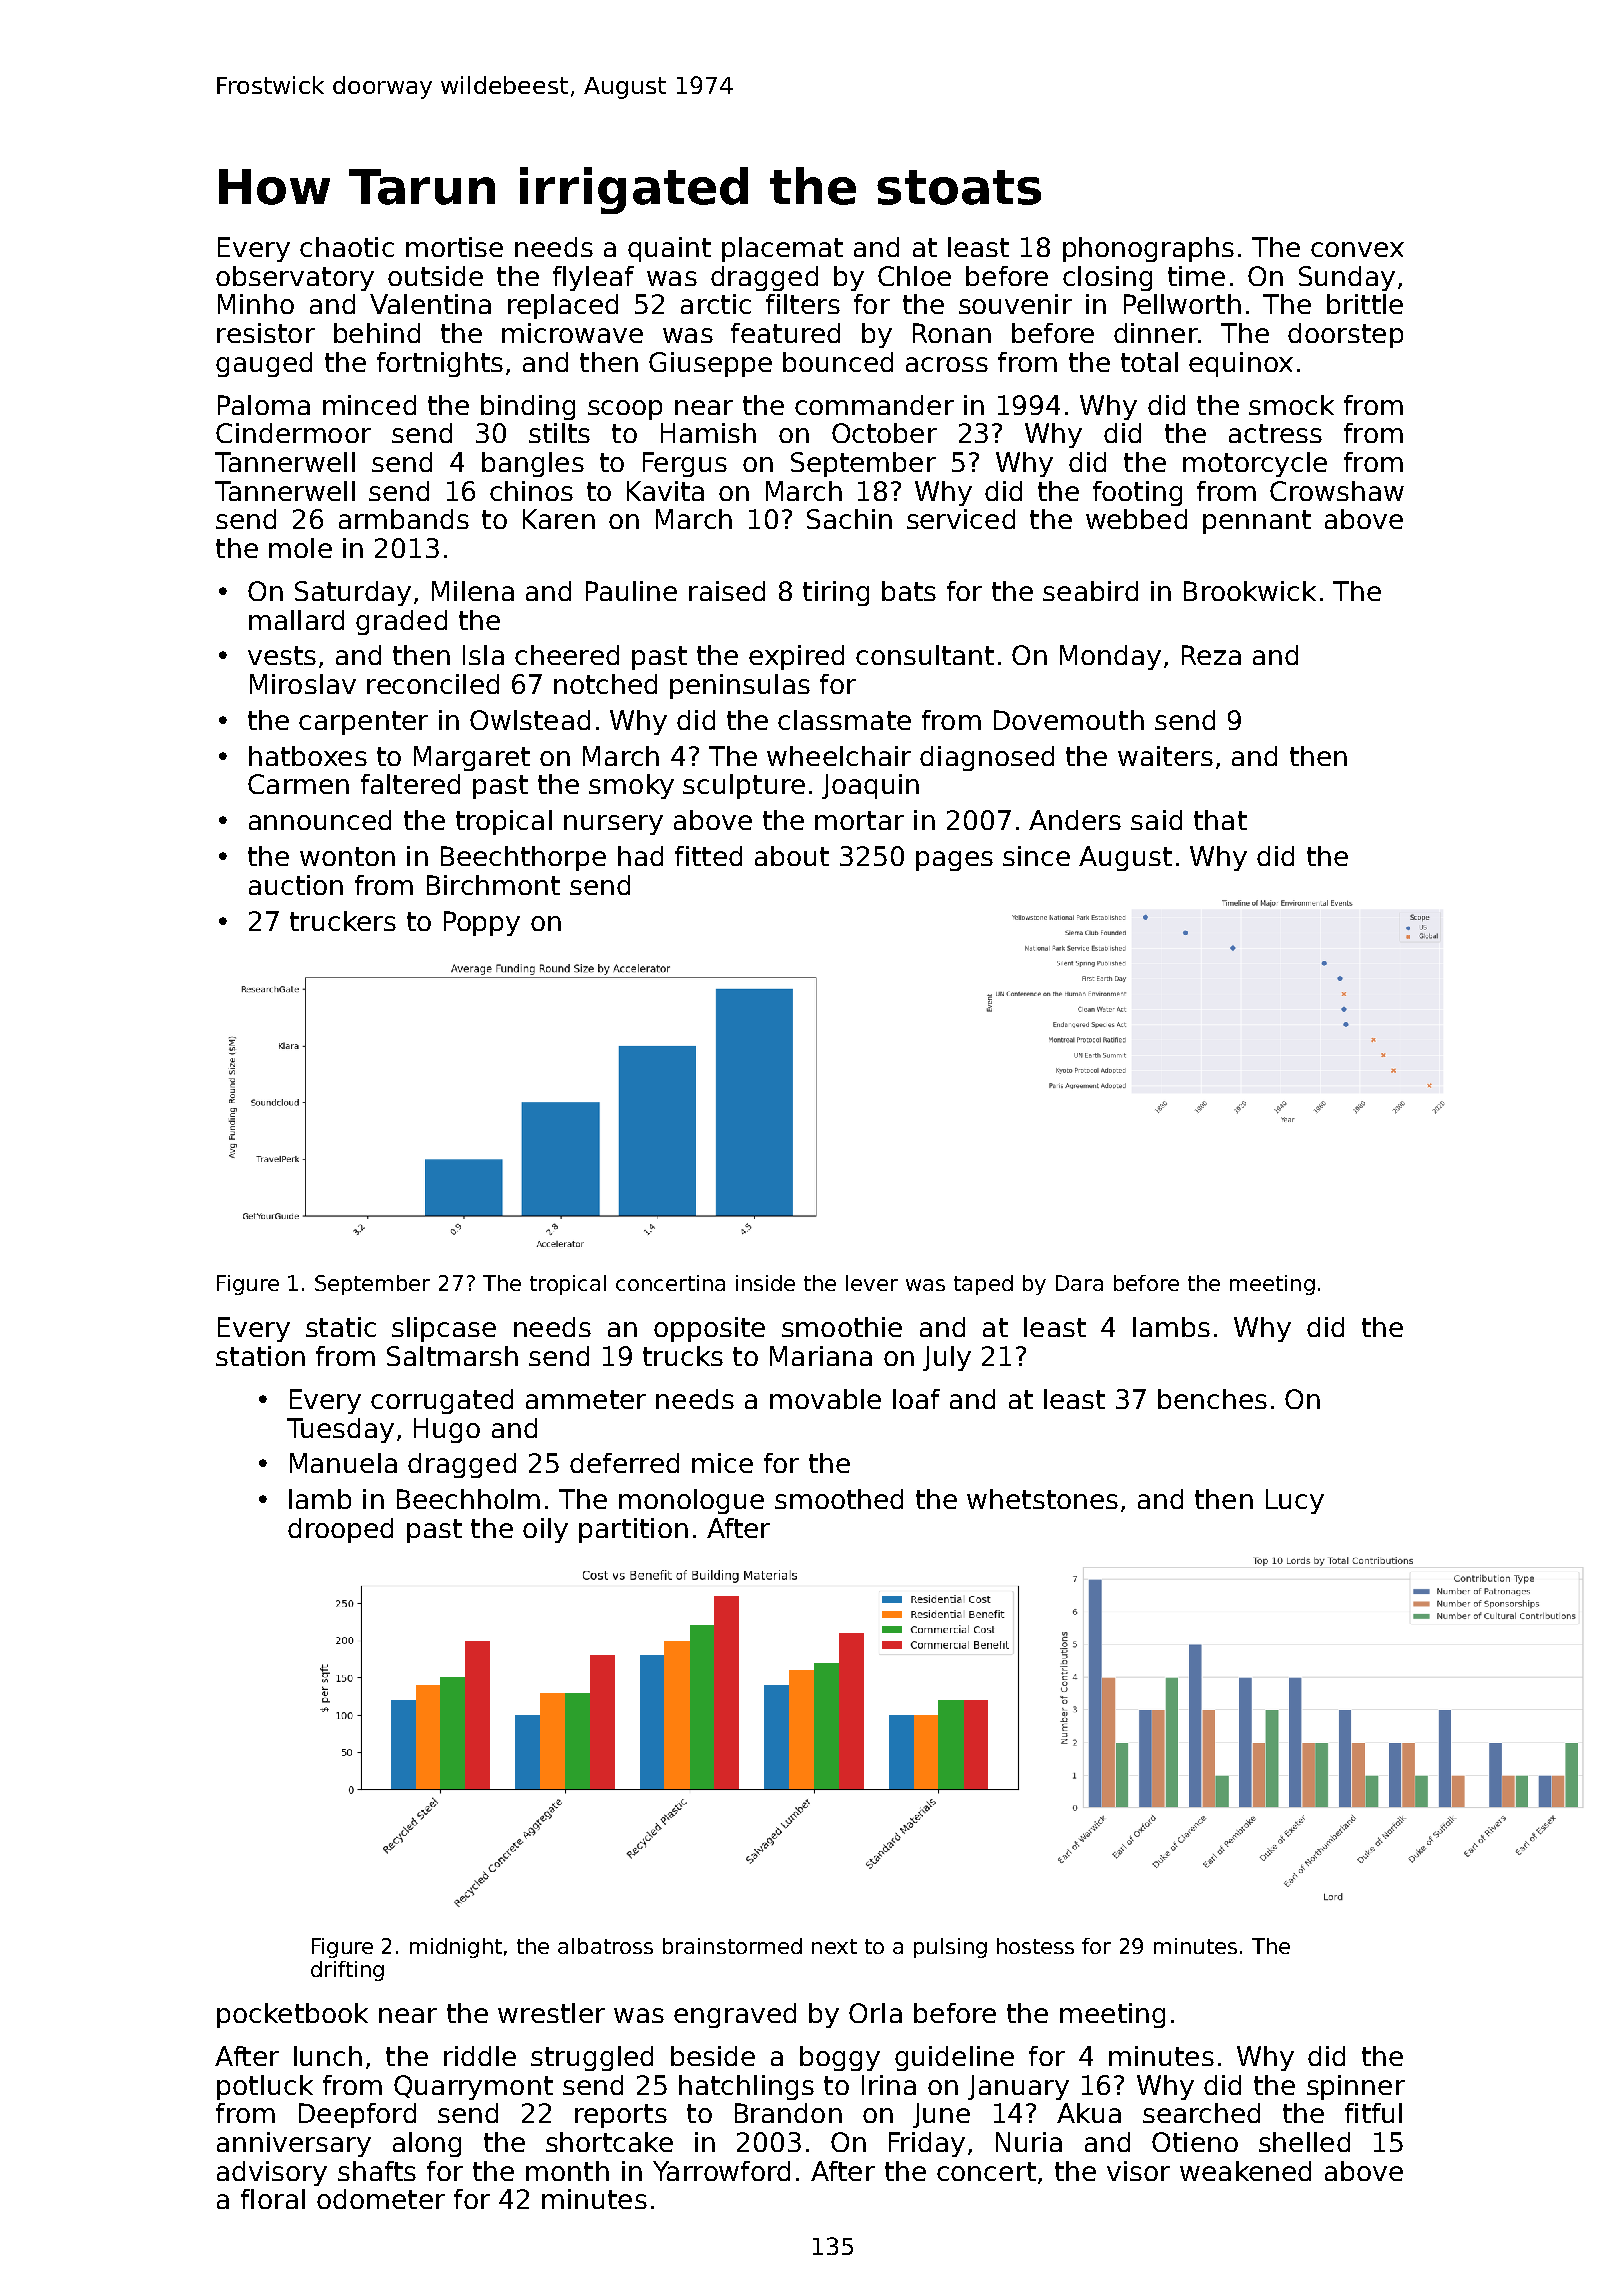 Image resolution: width=1620 pixels, height=2292 pixels. I want to click on Yarrowford, so click(721, 2171).
